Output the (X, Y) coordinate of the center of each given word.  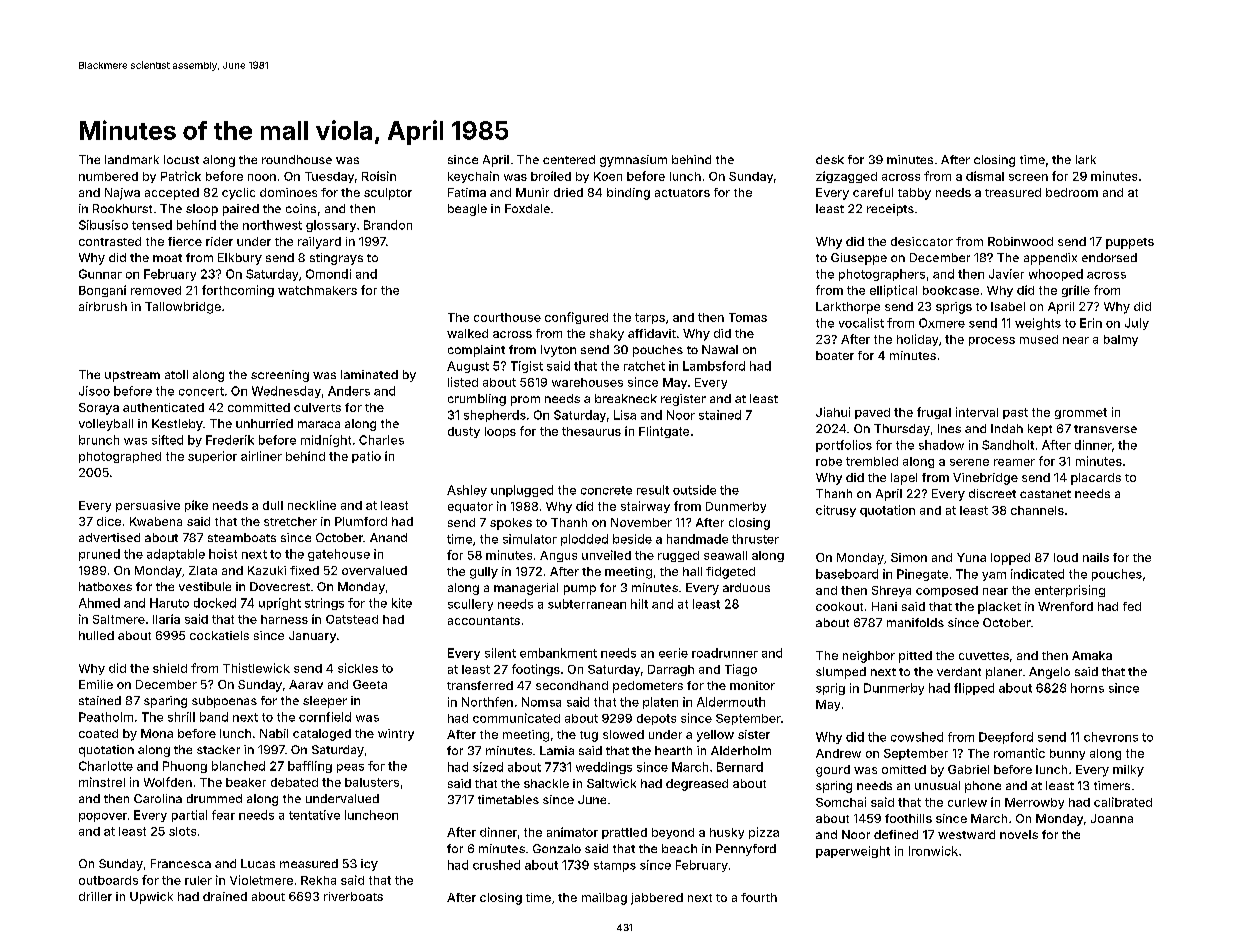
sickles (358, 668)
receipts (890, 210)
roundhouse (297, 159)
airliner (261, 456)
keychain (473, 177)
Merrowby (1034, 803)
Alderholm (741, 750)
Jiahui (833, 412)
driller (95, 896)
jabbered (657, 899)
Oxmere (942, 323)
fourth (759, 897)
